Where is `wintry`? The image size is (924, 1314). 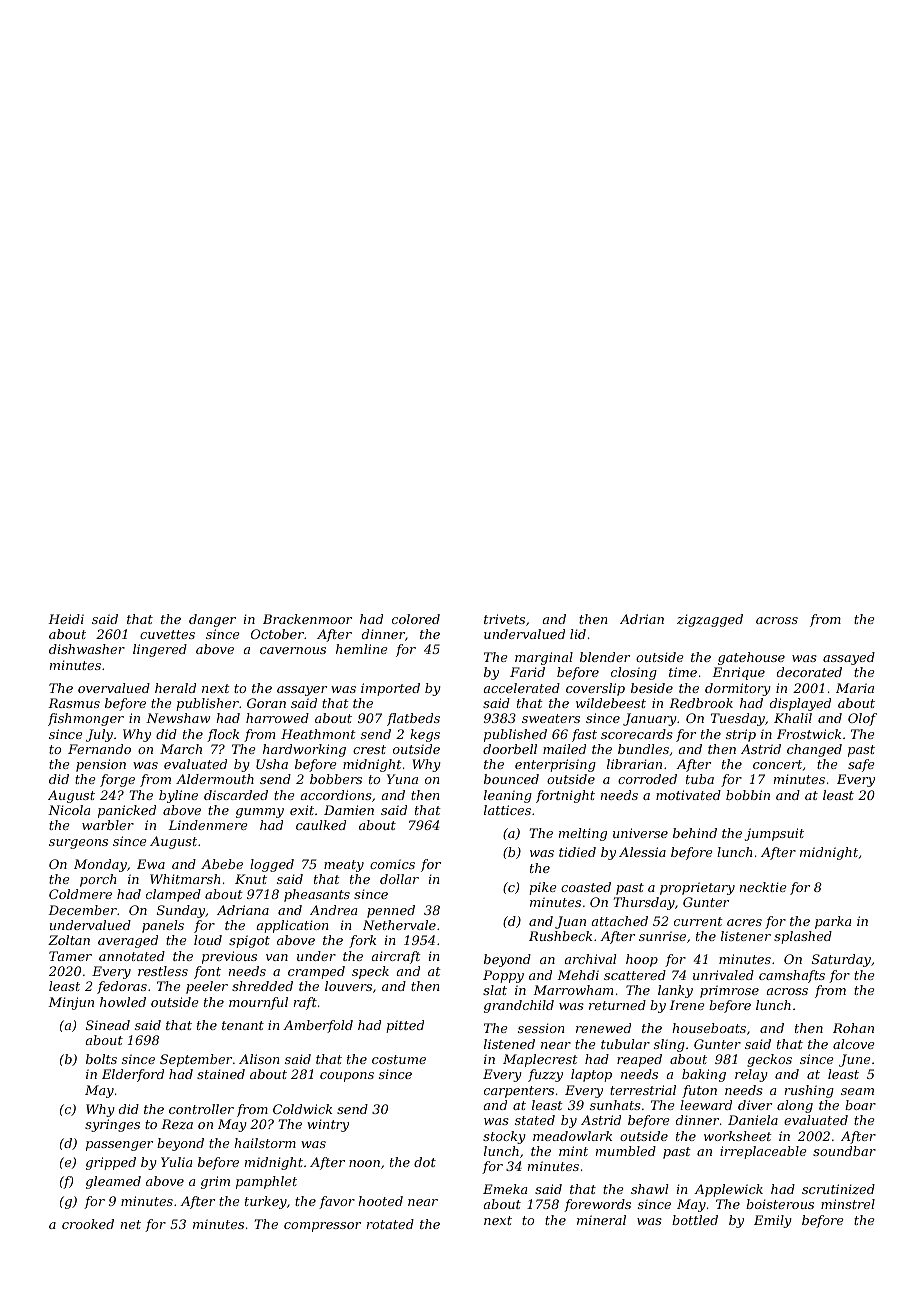
wintry is located at coordinates (328, 1125).
